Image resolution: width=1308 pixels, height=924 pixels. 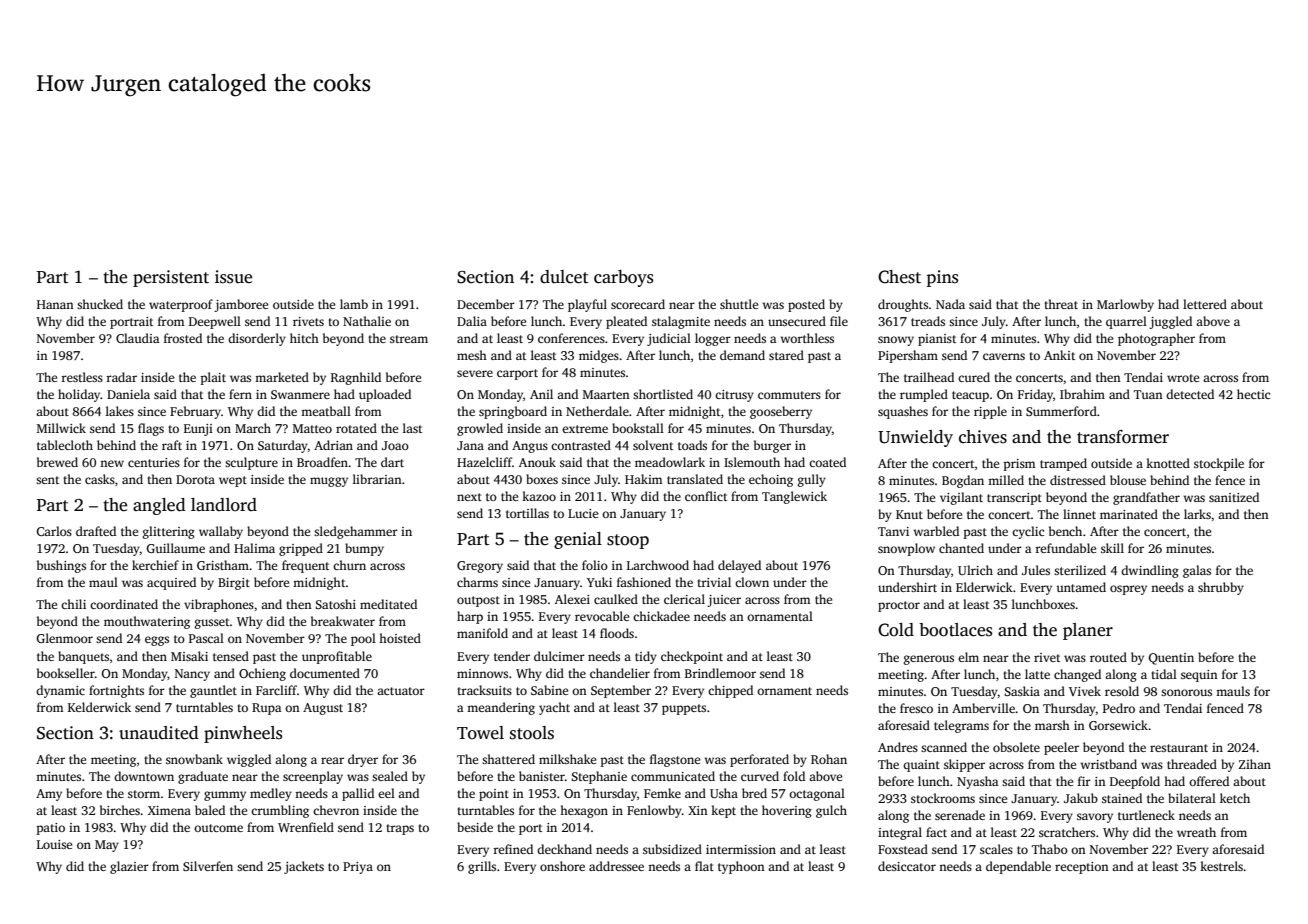 I want to click on hectic, so click(x=1253, y=394).
